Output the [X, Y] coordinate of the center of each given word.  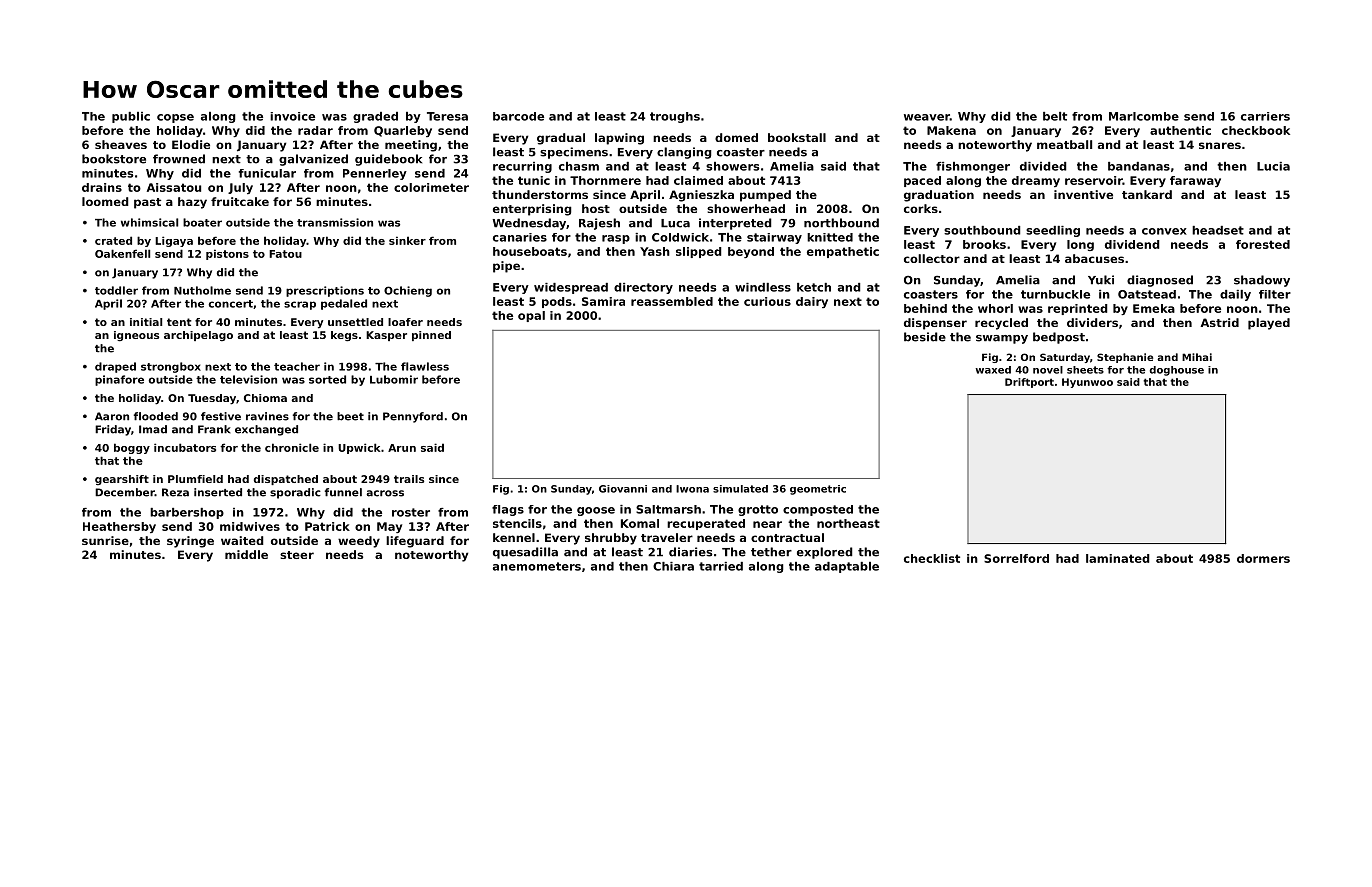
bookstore [114, 159]
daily [1235, 295]
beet [350, 416]
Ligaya [174, 241]
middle [246, 554]
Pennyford [413, 417]
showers [732, 166]
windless [763, 287]
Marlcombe [1144, 116]
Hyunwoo [1087, 383]
